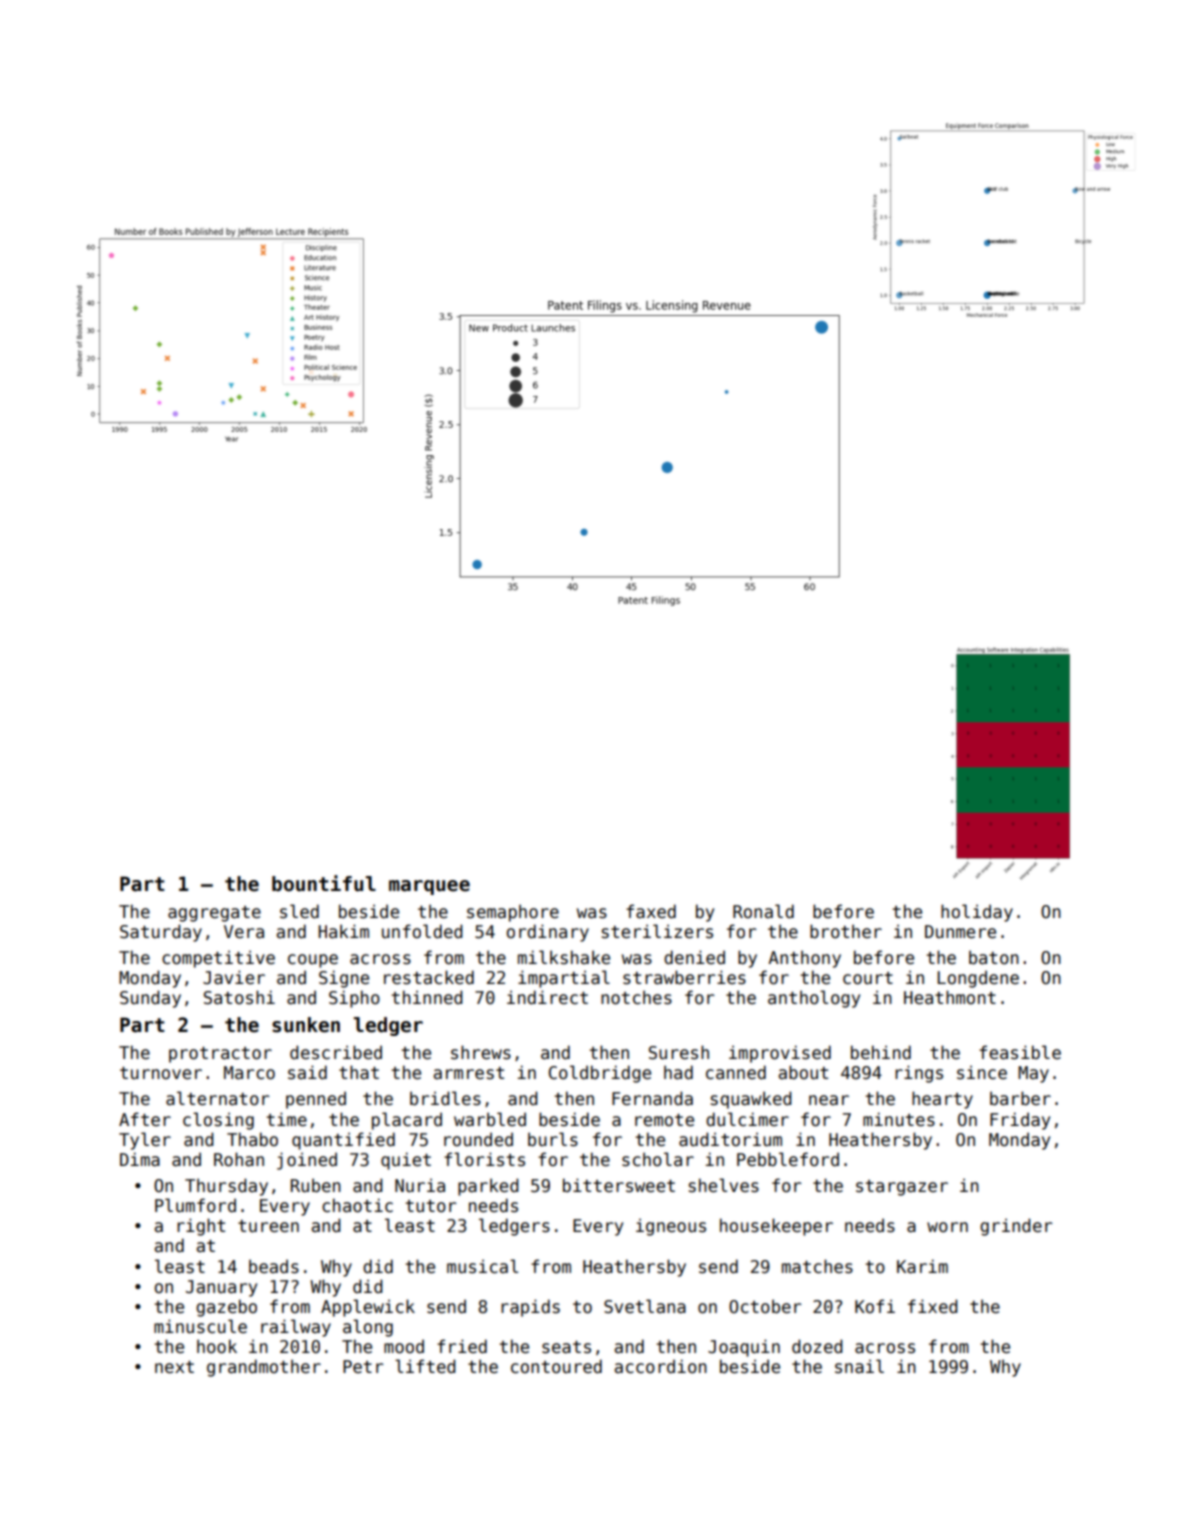 Image resolution: width=1181 pixels, height=1528 pixels. Describe the element at coordinates (977, 913) in the document. I see `holiday` at that location.
